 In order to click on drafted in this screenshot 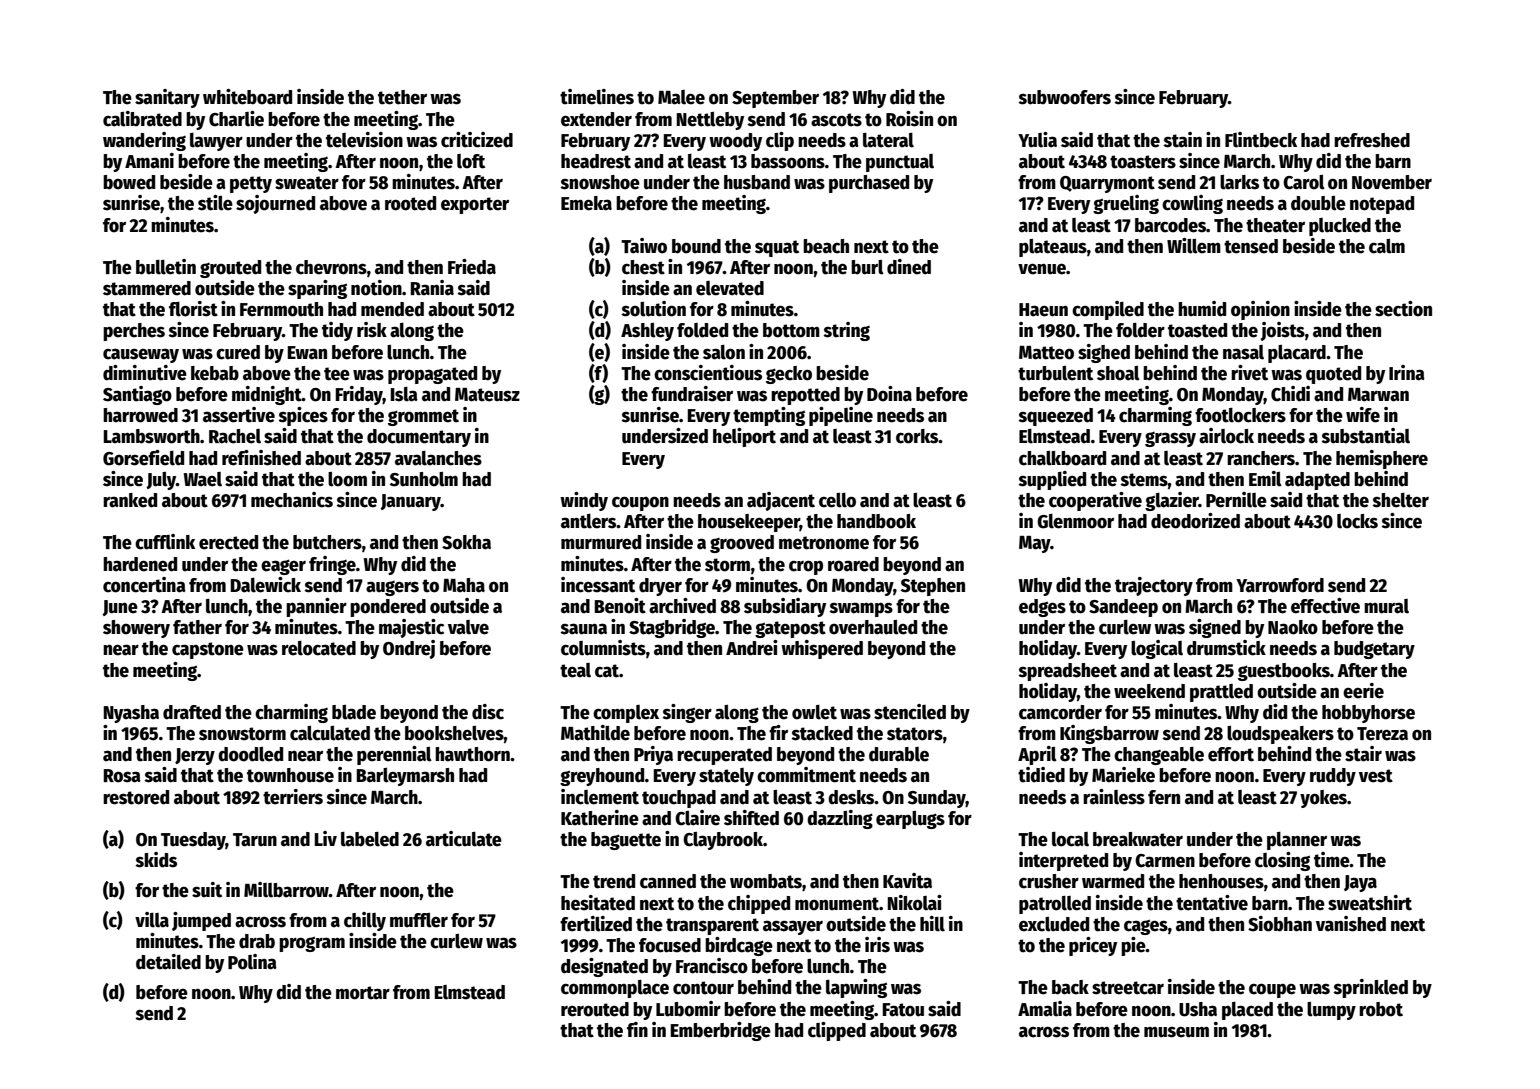, I will do `click(192, 712)`.
